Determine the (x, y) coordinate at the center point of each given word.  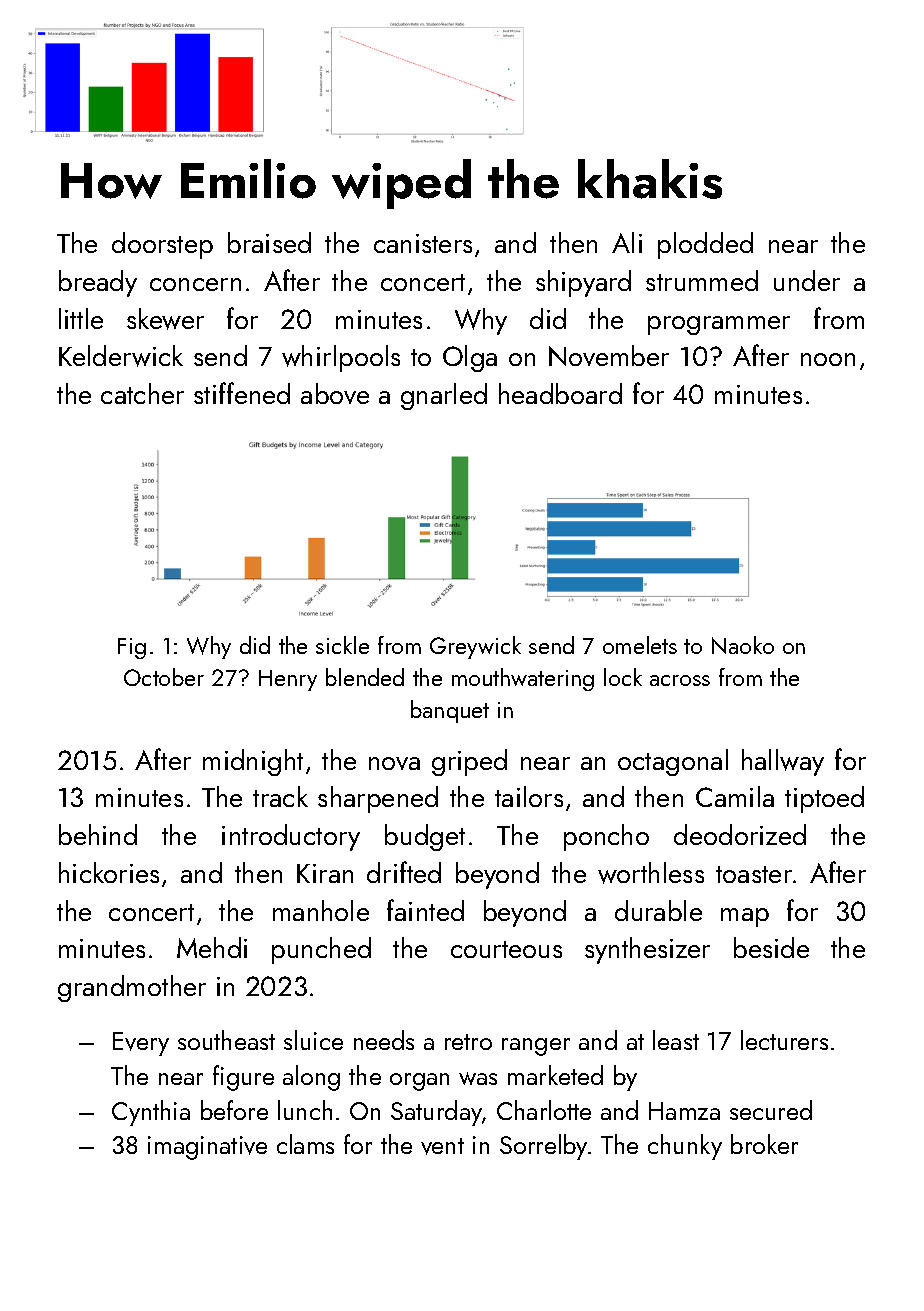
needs (384, 1040)
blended (365, 677)
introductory (291, 837)
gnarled (444, 396)
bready (98, 283)
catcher (142, 393)
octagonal (673, 762)
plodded (705, 245)
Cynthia (151, 1113)
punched (321, 950)
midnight (253, 762)
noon (828, 359)
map (745, 917)
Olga (470, 358)
